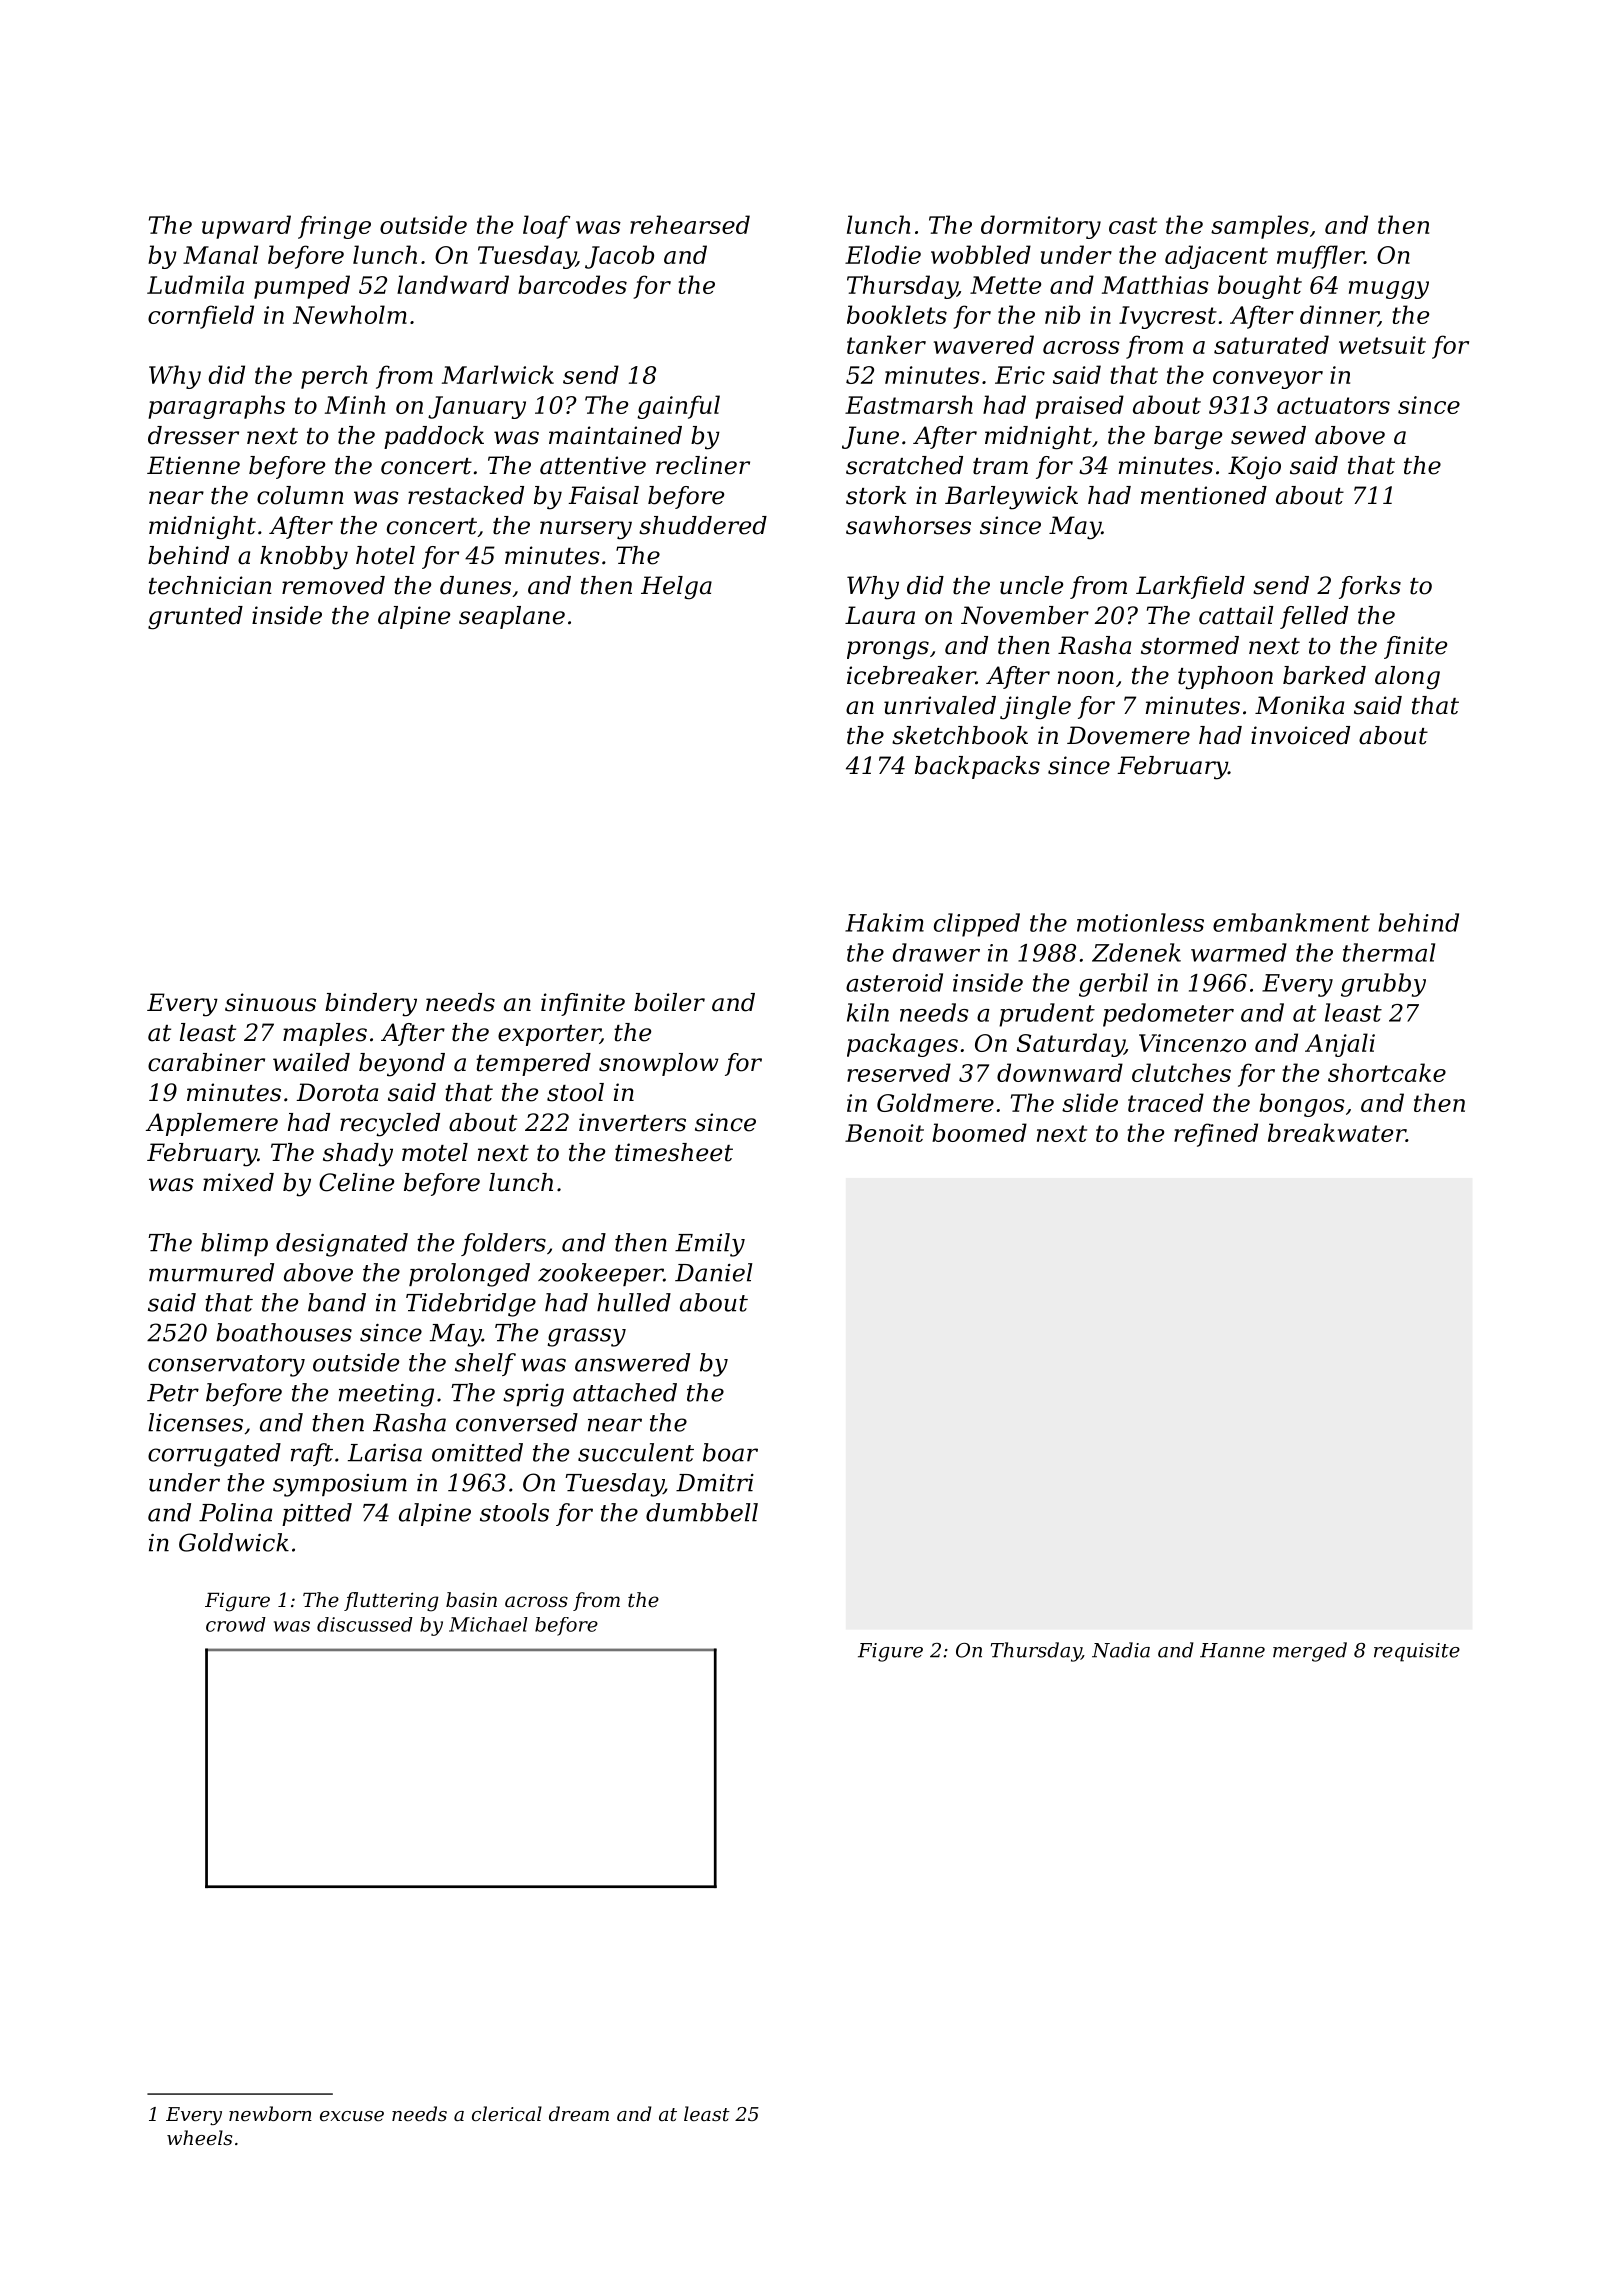  Describe the element at coordinates (352, 2116) in the screenshot. I see `excuse` at that location.
